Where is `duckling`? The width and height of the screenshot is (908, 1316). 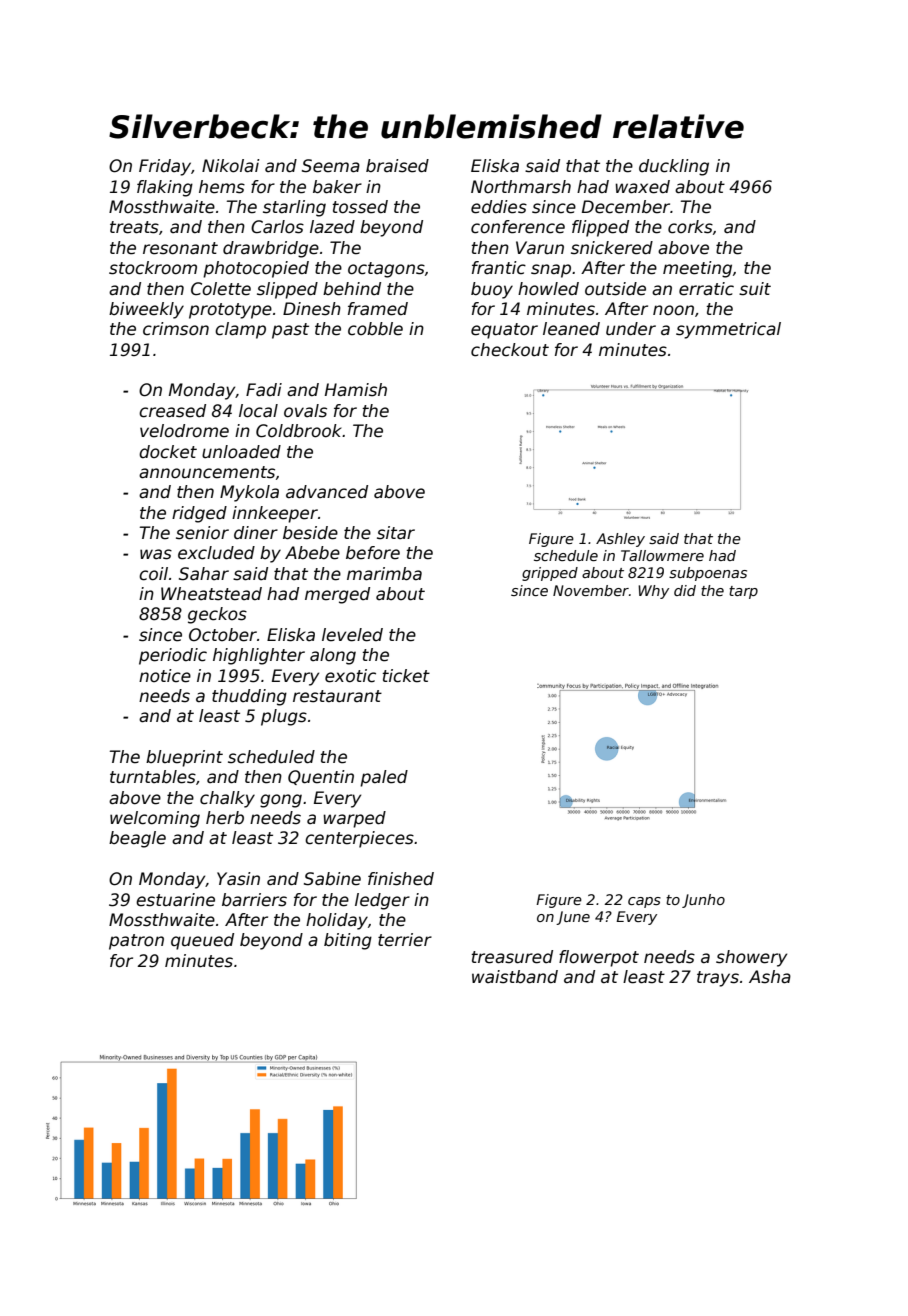 duckling is located at coordinates (674, 167).
